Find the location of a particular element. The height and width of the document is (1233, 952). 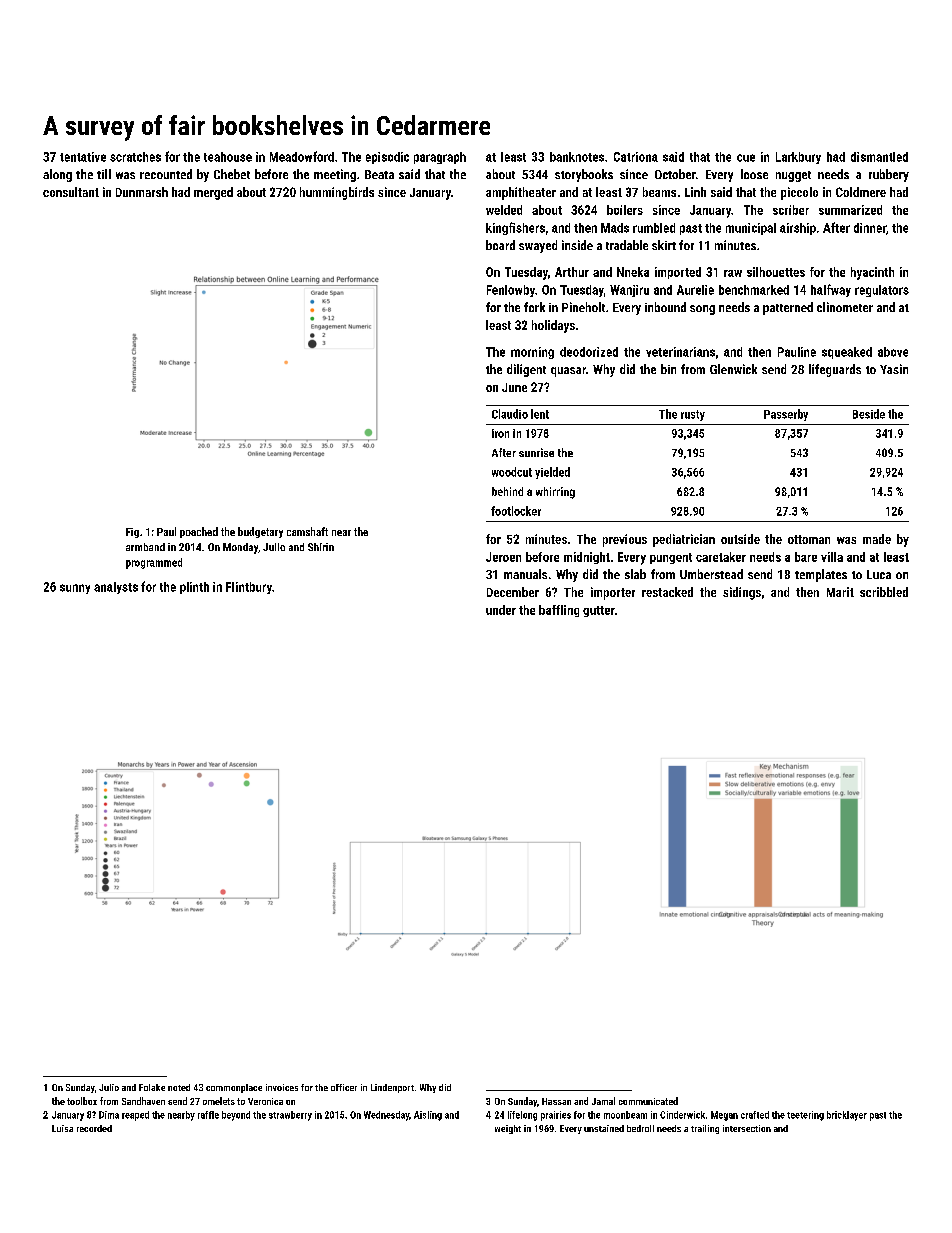

made is located at coordinates (877, 539).
